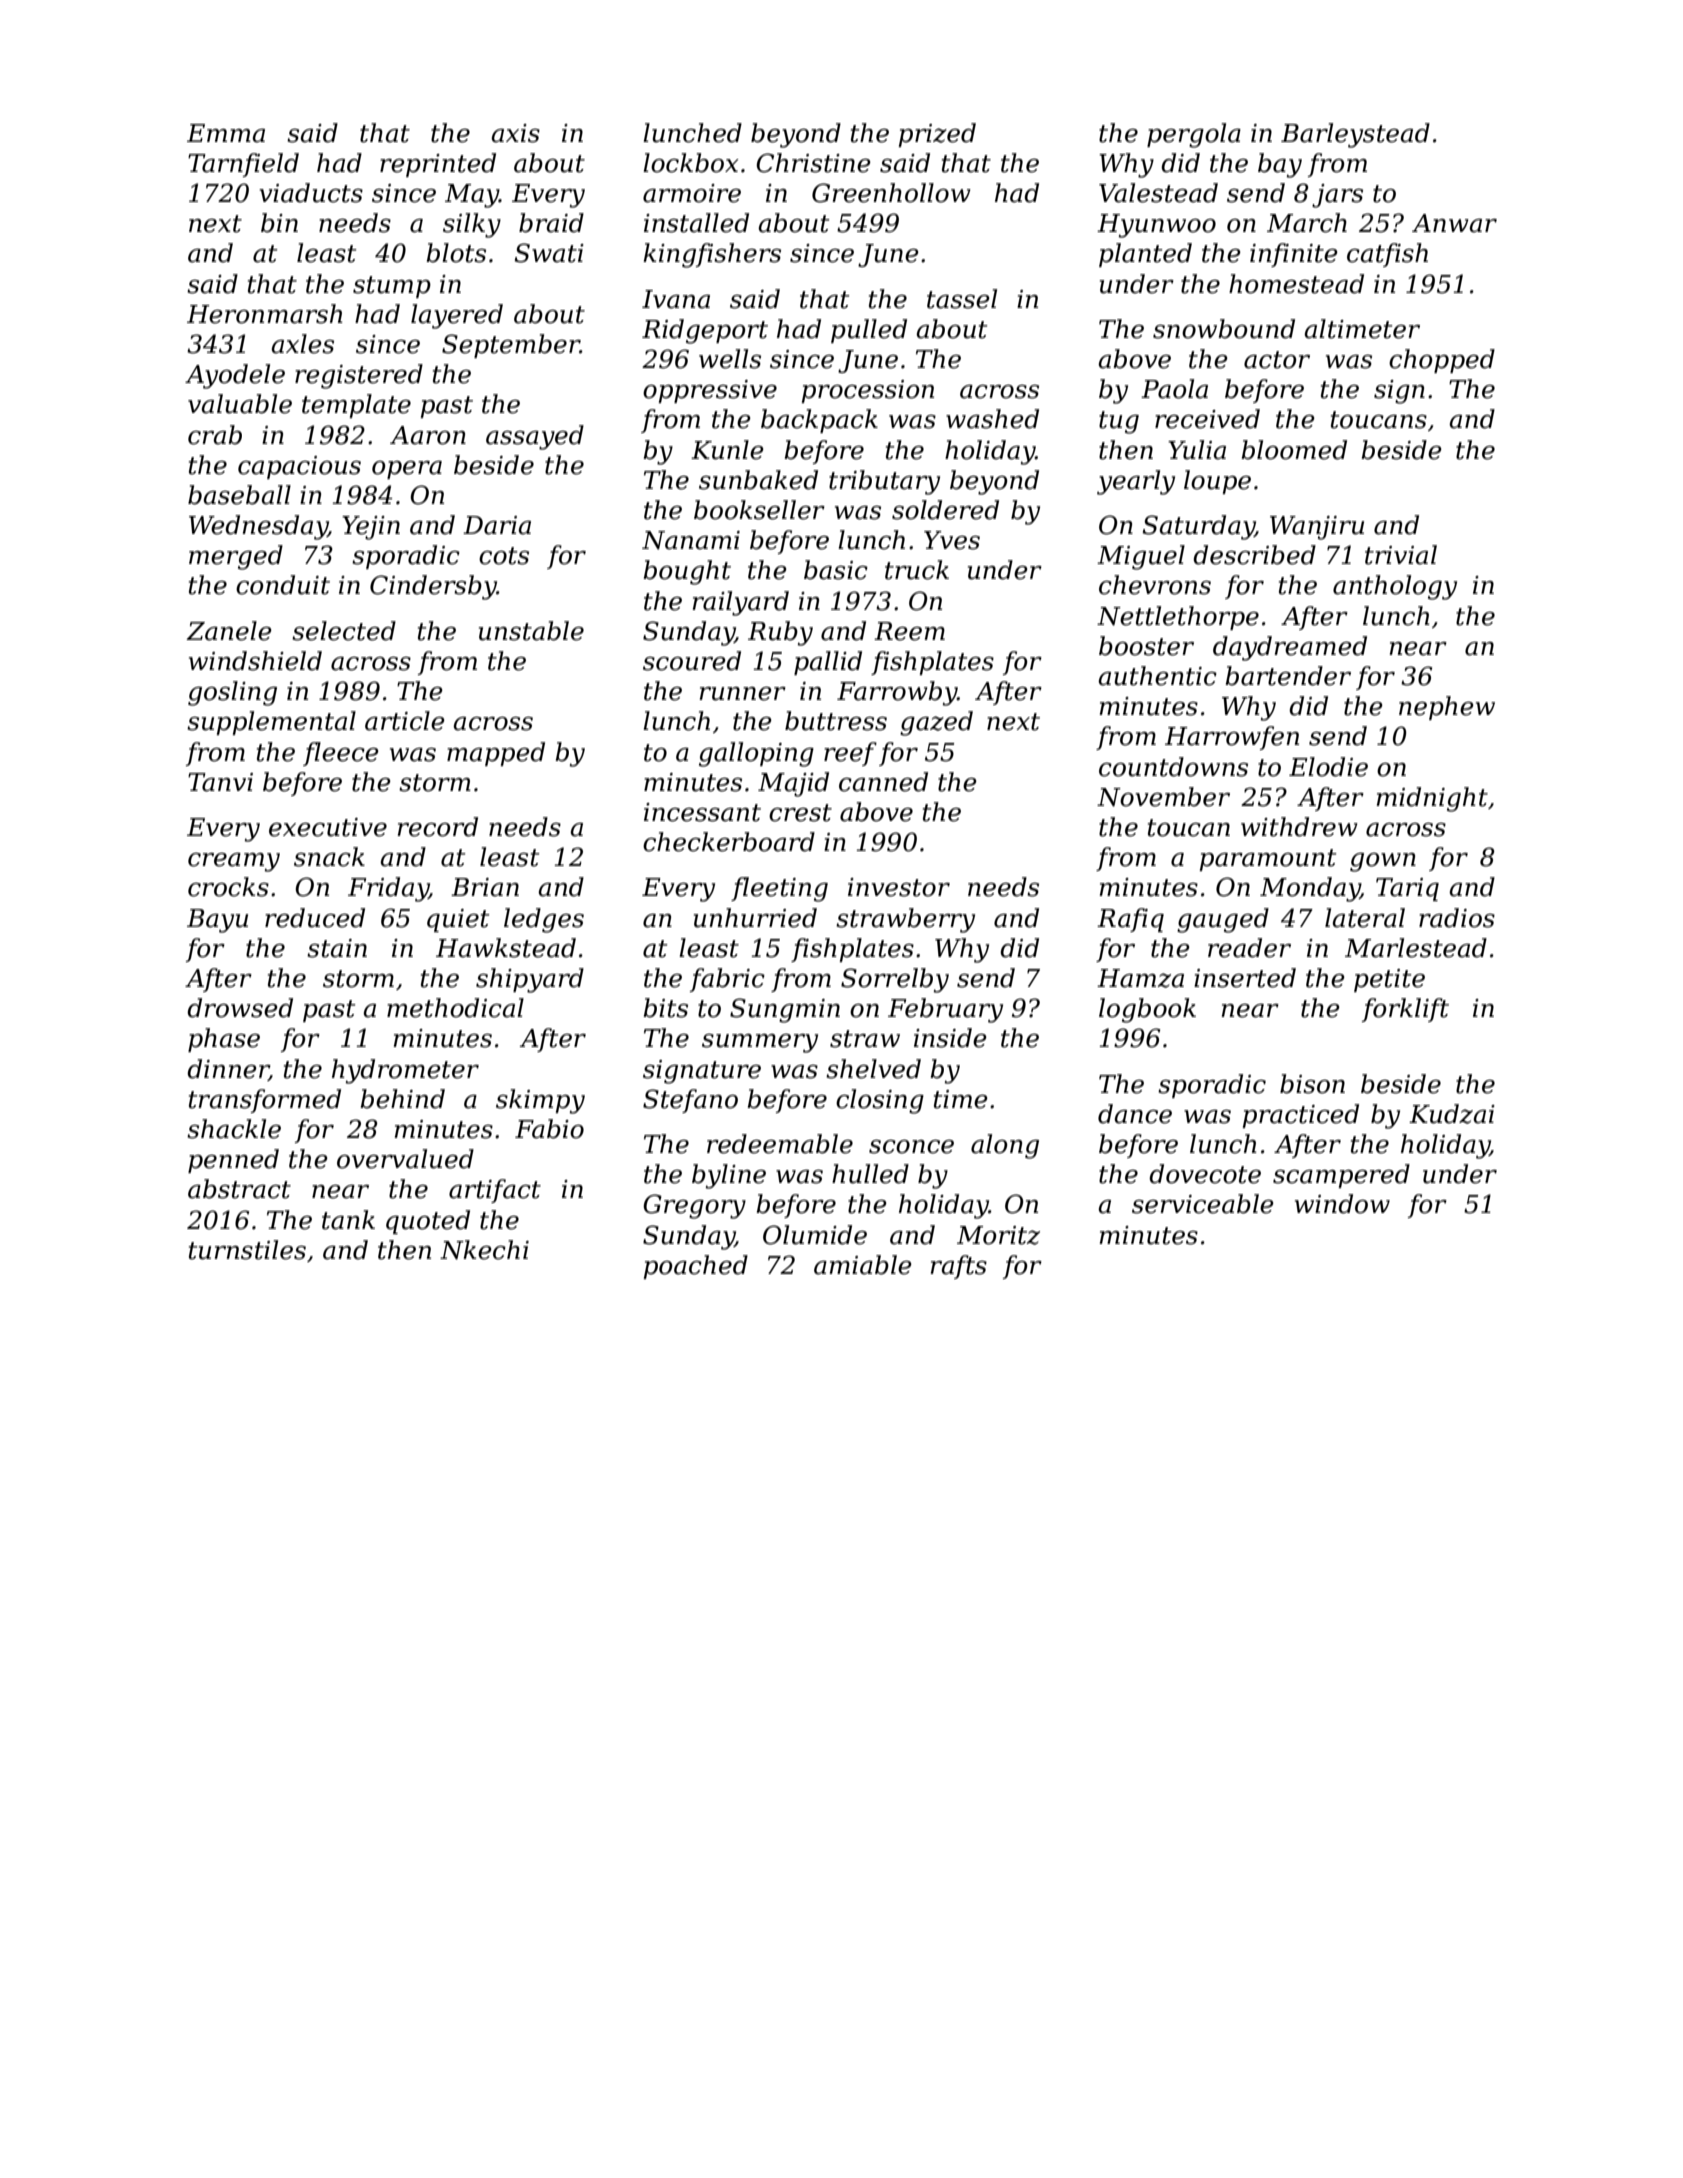 This screenshot has width=1683, height=2178. I want to click on window, so click(1342, 1204).
